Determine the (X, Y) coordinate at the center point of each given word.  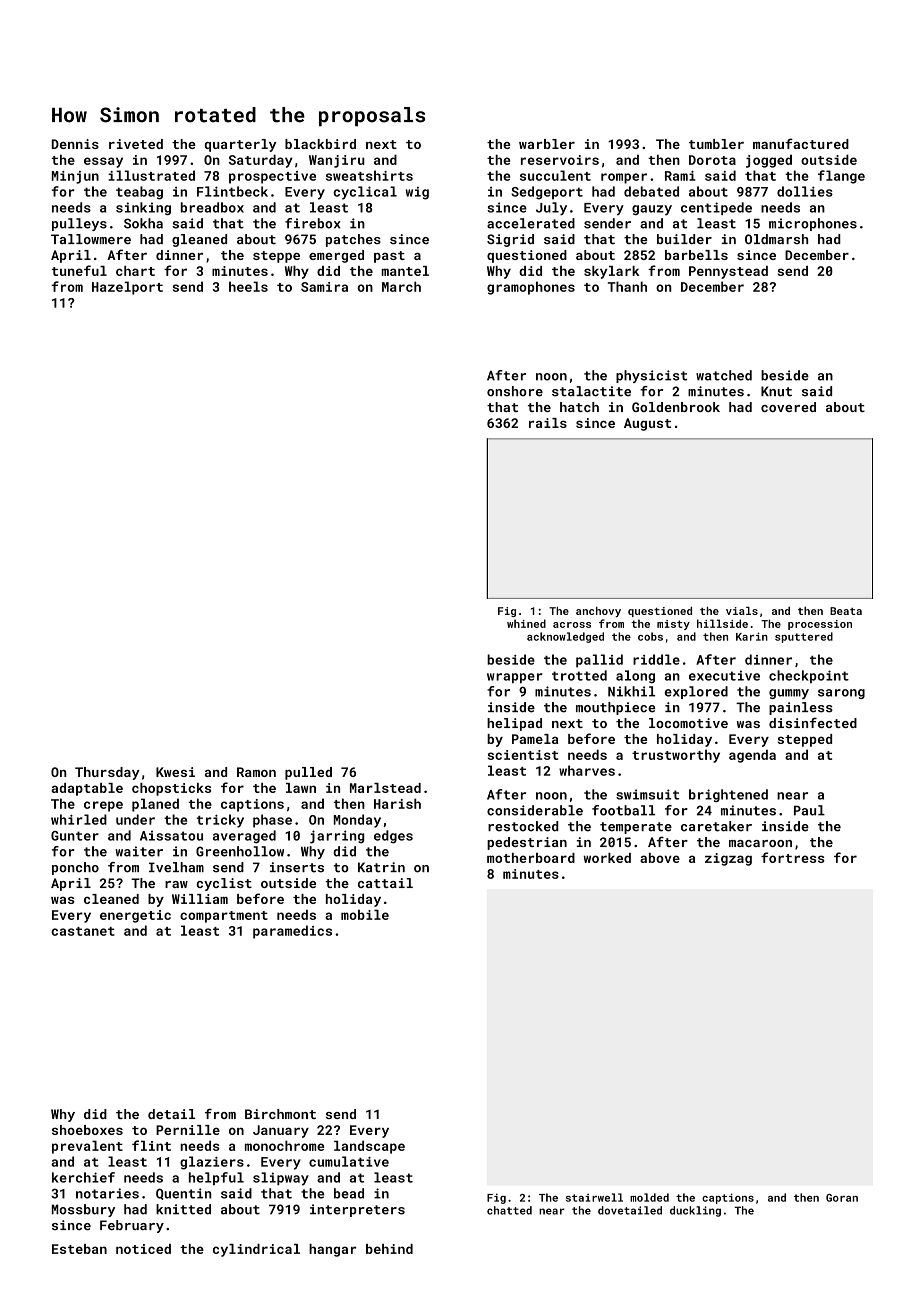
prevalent (87, 1147)
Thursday (107, 773)
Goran (842, 1198)
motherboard (531, 858)
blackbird (320, 144)
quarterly (240, 145)
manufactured (801, 143)
